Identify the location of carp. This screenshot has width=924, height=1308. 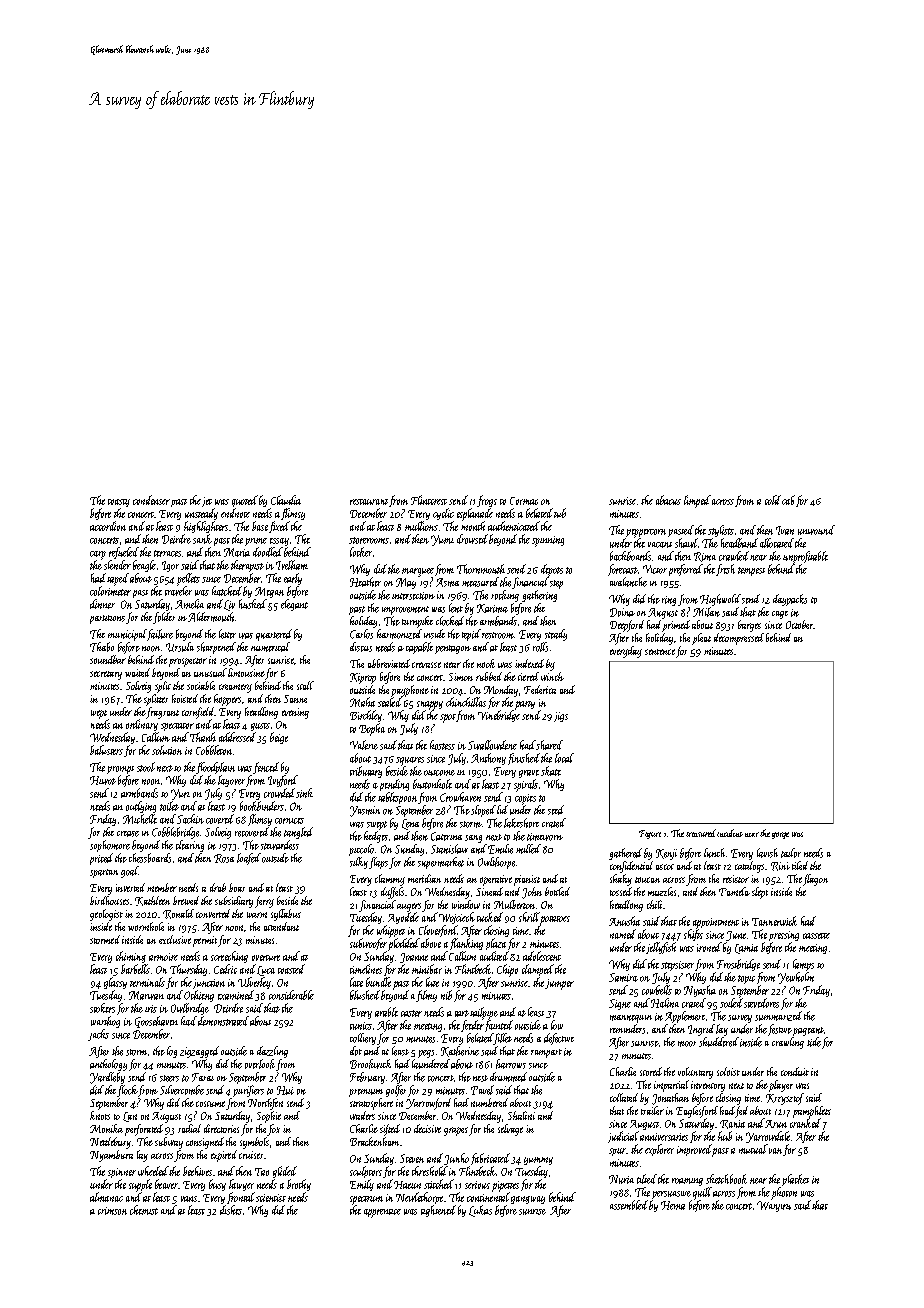
(98, 555).
